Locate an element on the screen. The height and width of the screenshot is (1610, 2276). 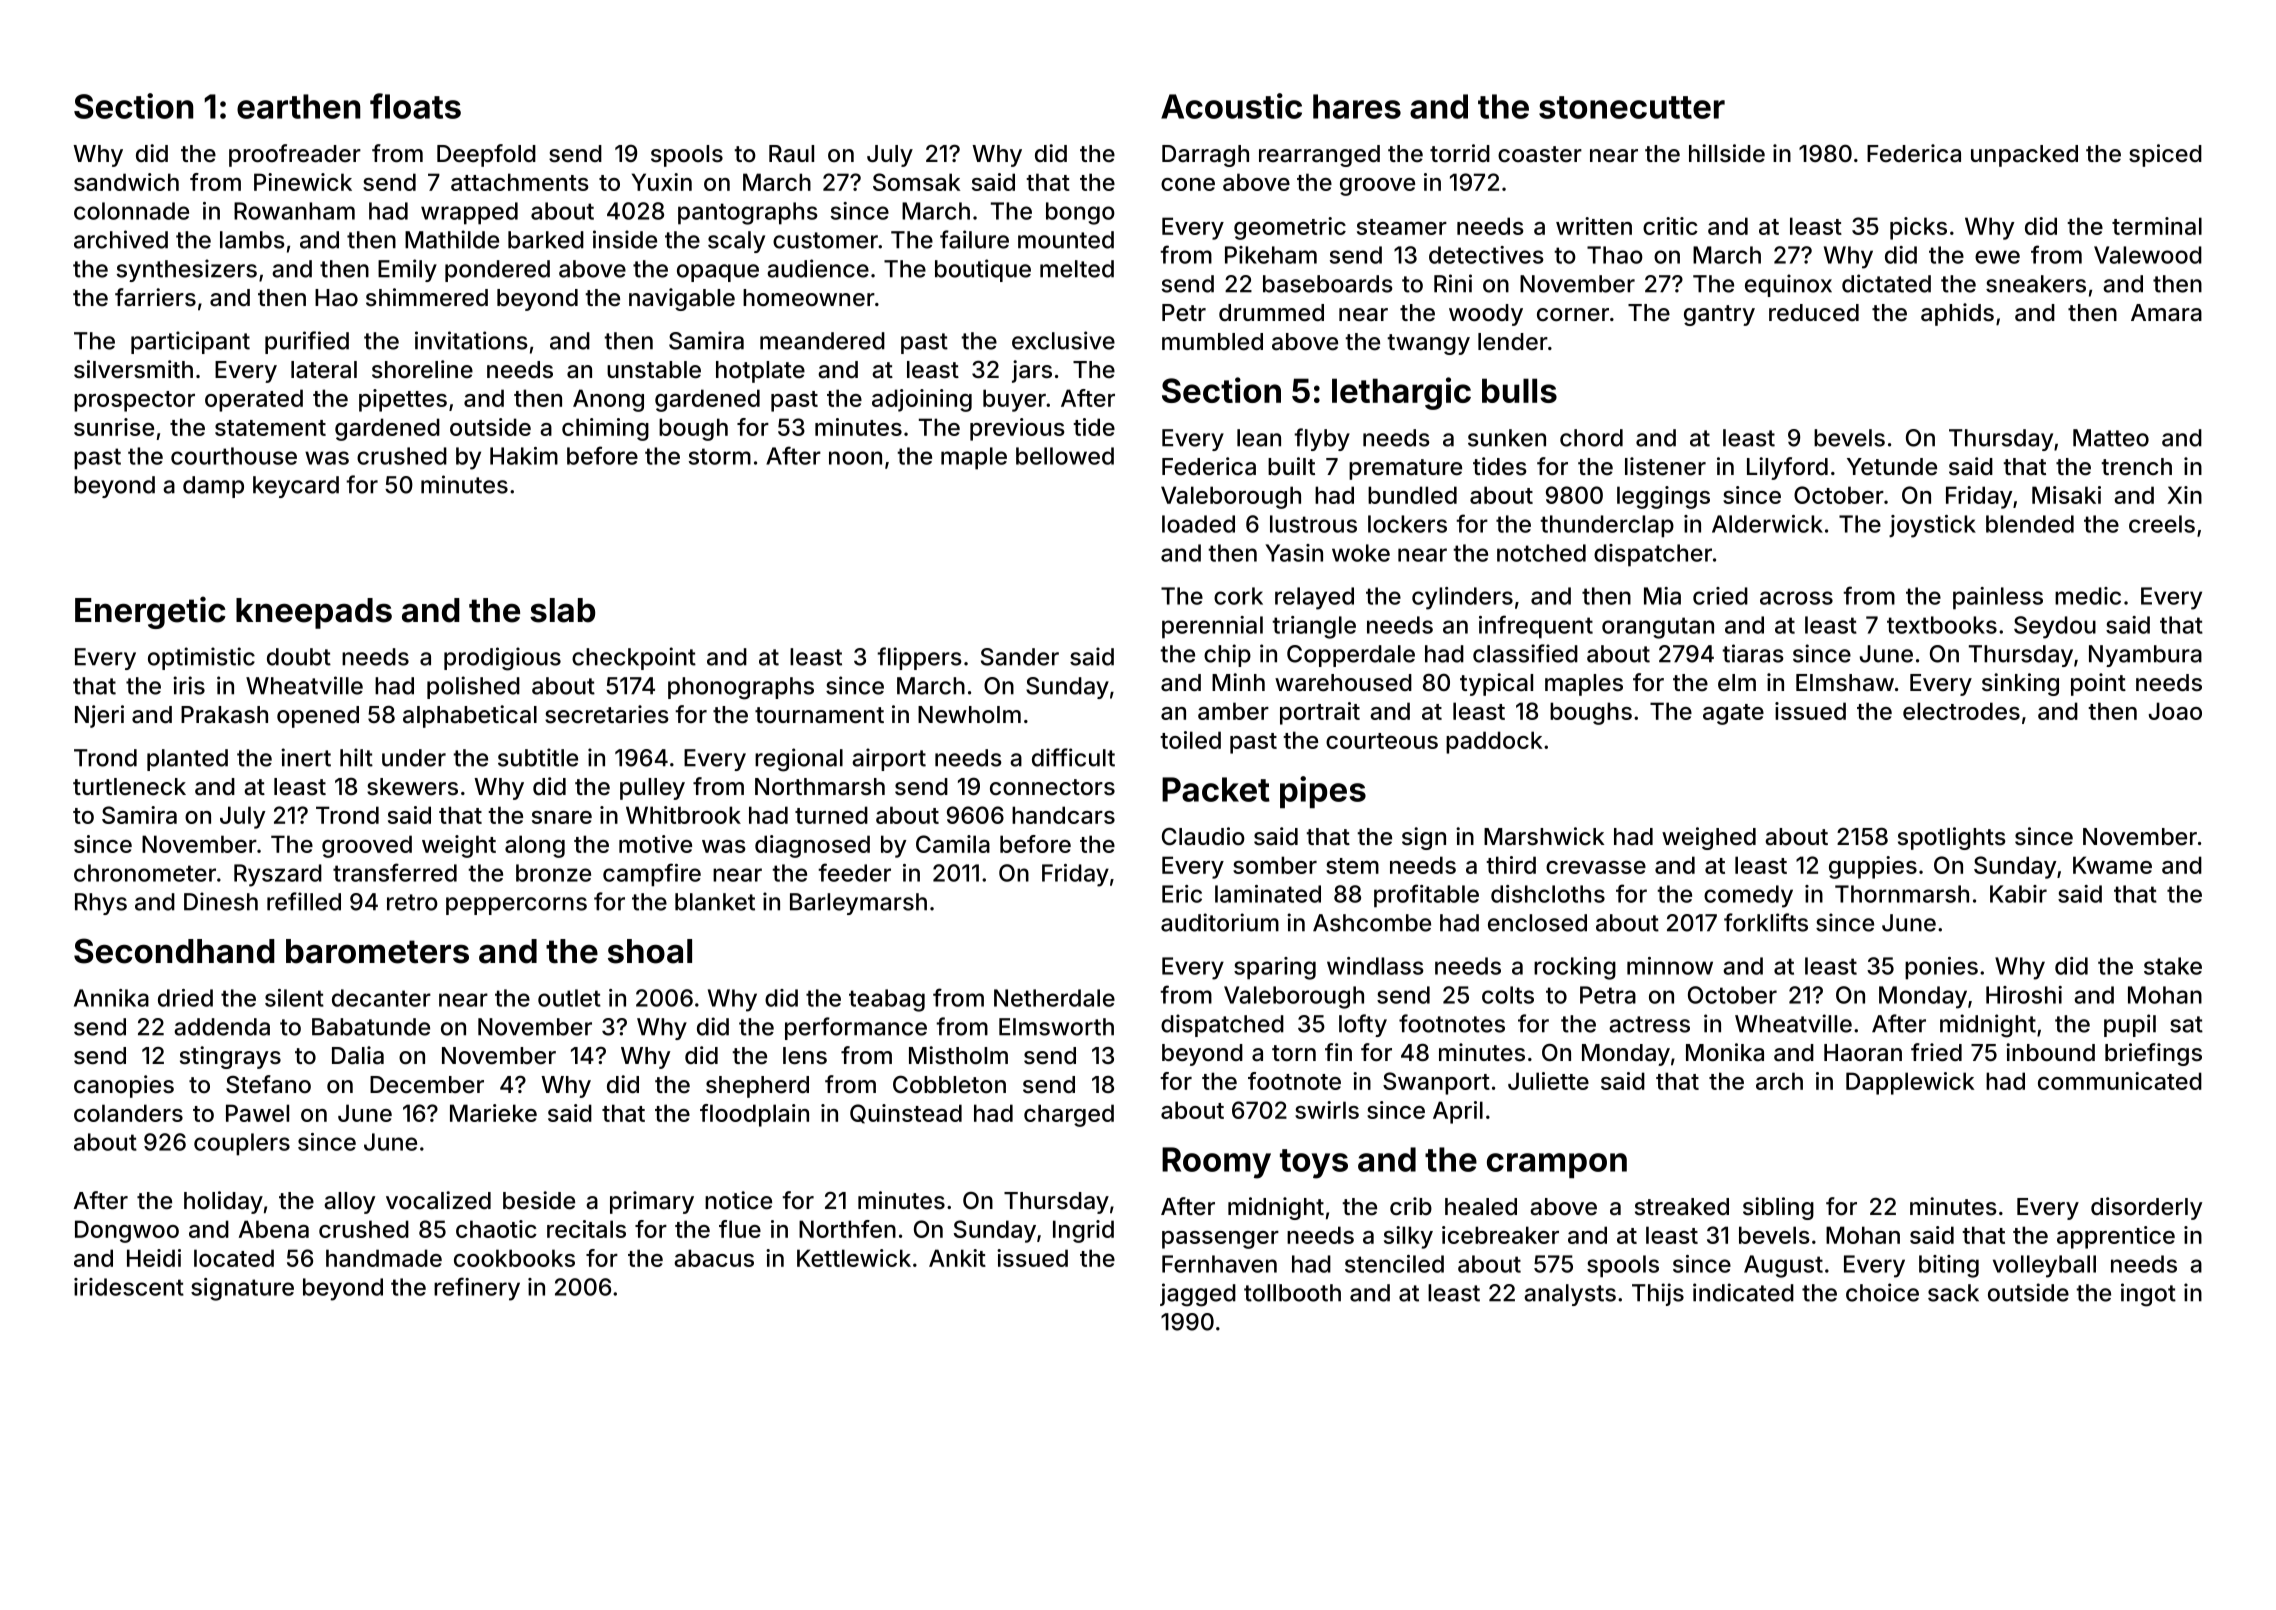
cookbooks is located at coordinates (514, 1258).
